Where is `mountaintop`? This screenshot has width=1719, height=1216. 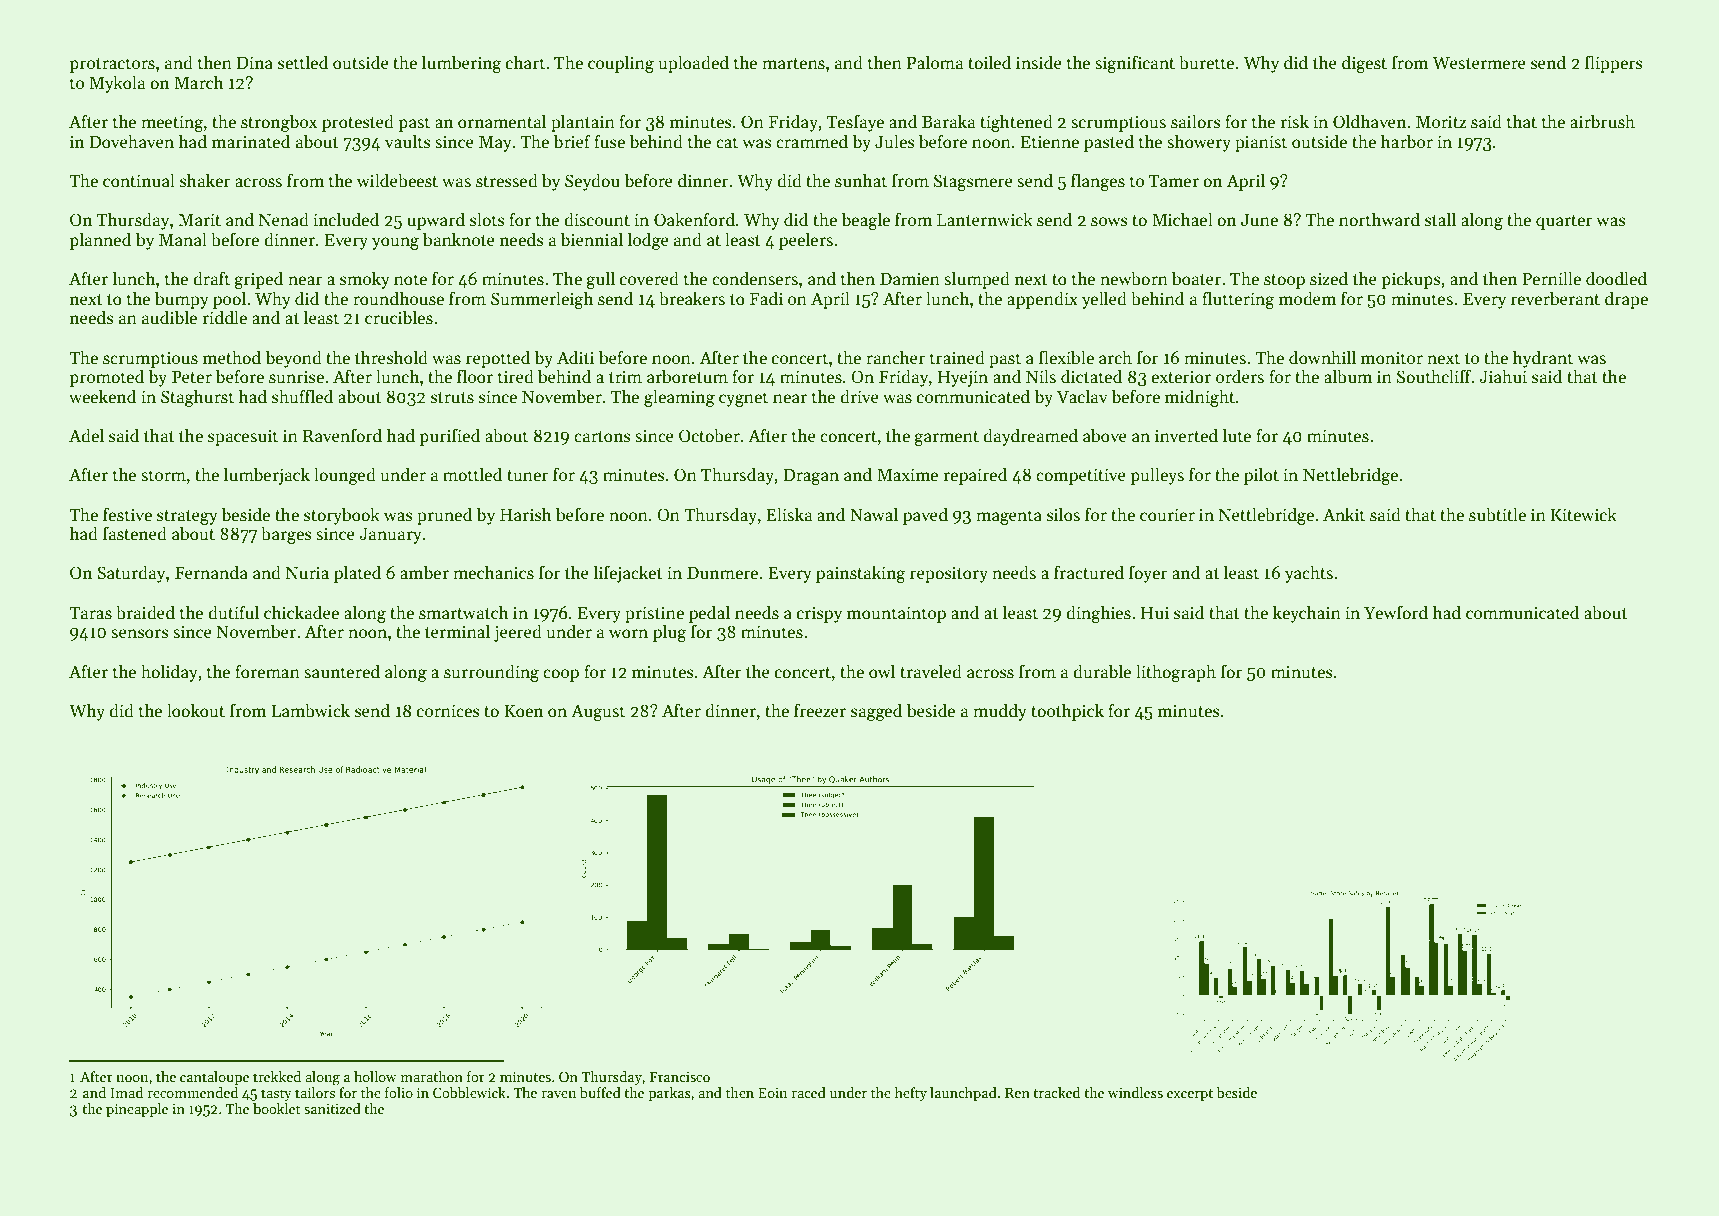 mountaintop is located at coordinates (896, 614).
